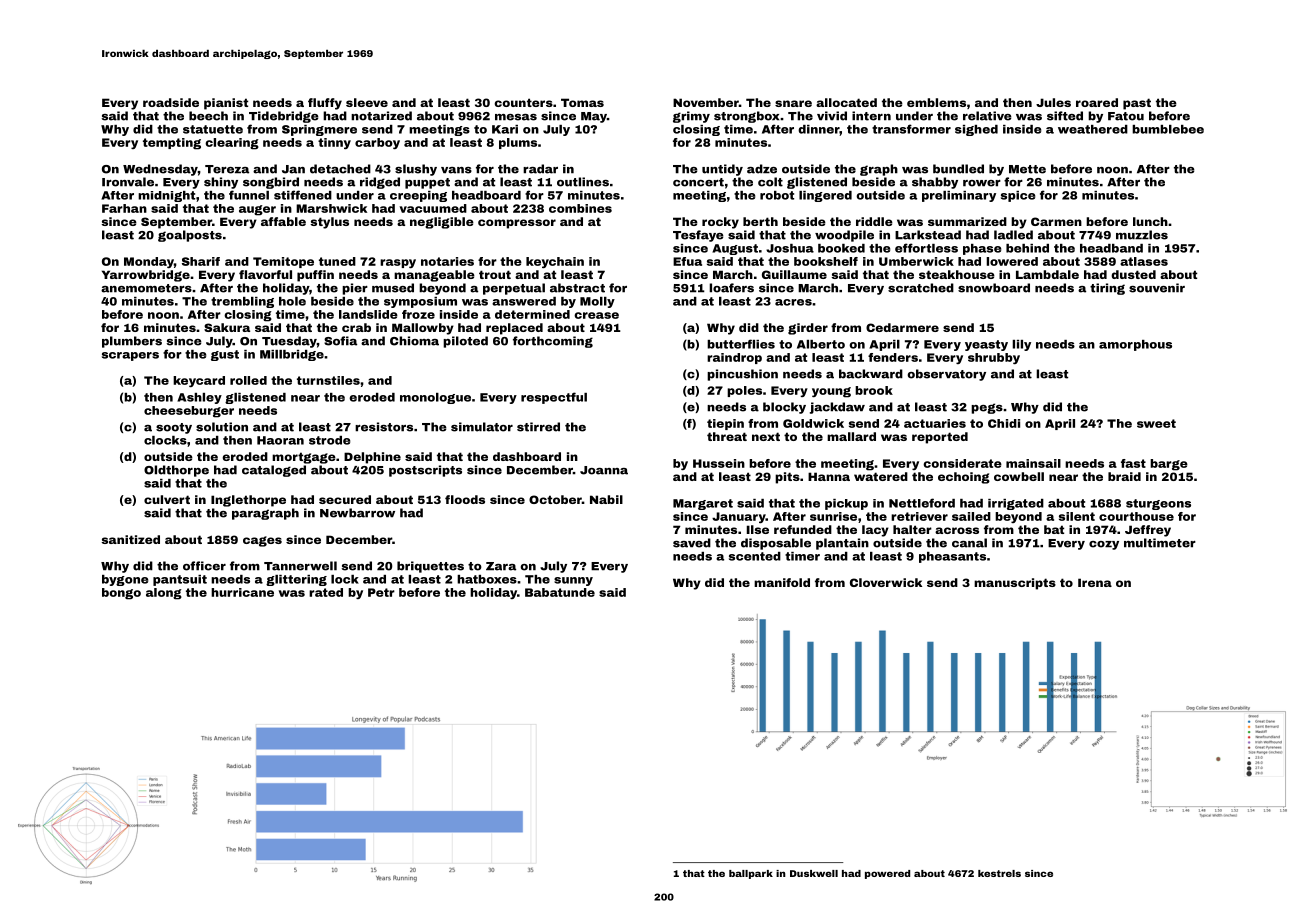  I want to click on Efua, so click(687, 261).
